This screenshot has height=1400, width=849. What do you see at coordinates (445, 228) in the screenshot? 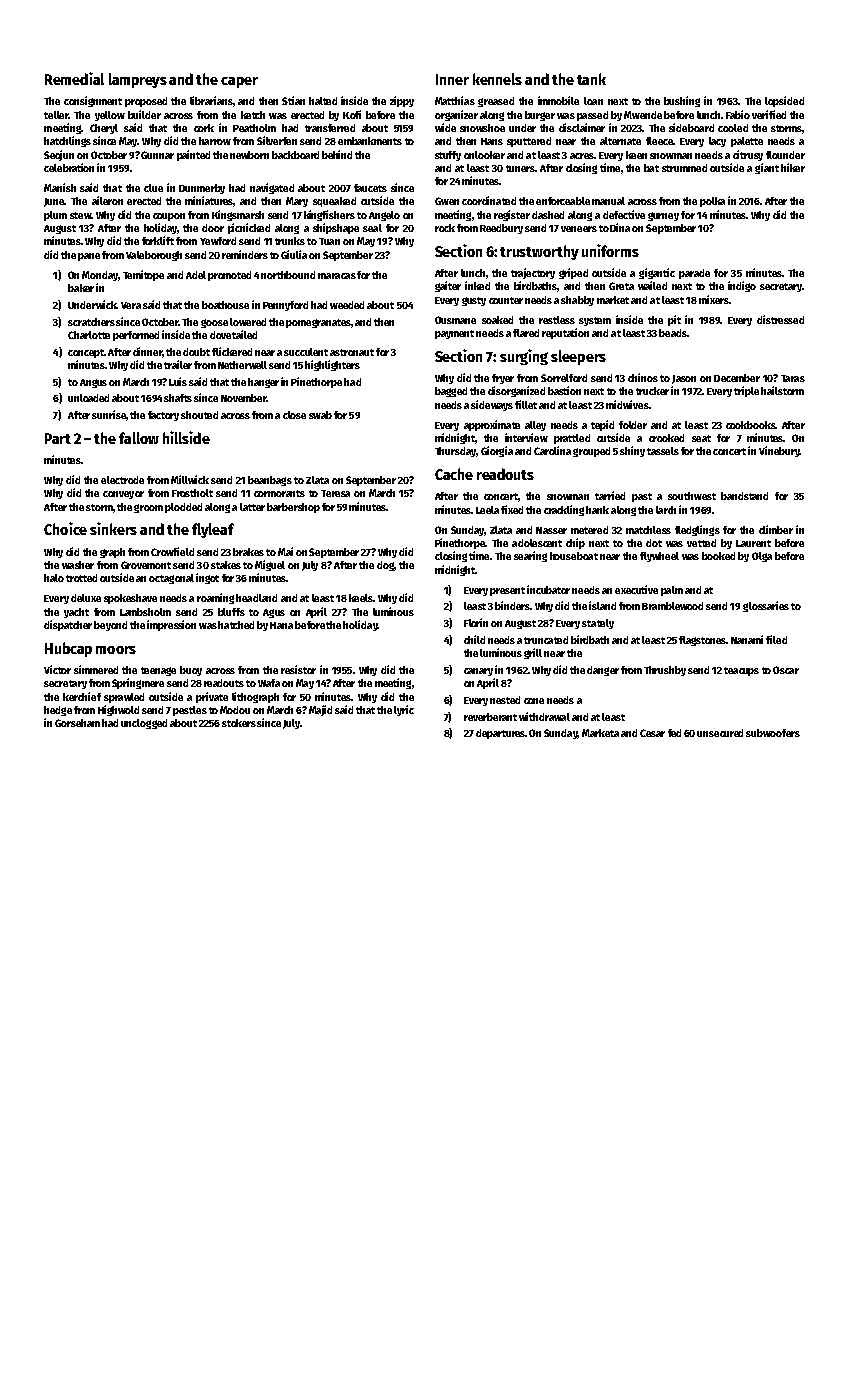
I see `rock` at bounding box center [445, 228].
